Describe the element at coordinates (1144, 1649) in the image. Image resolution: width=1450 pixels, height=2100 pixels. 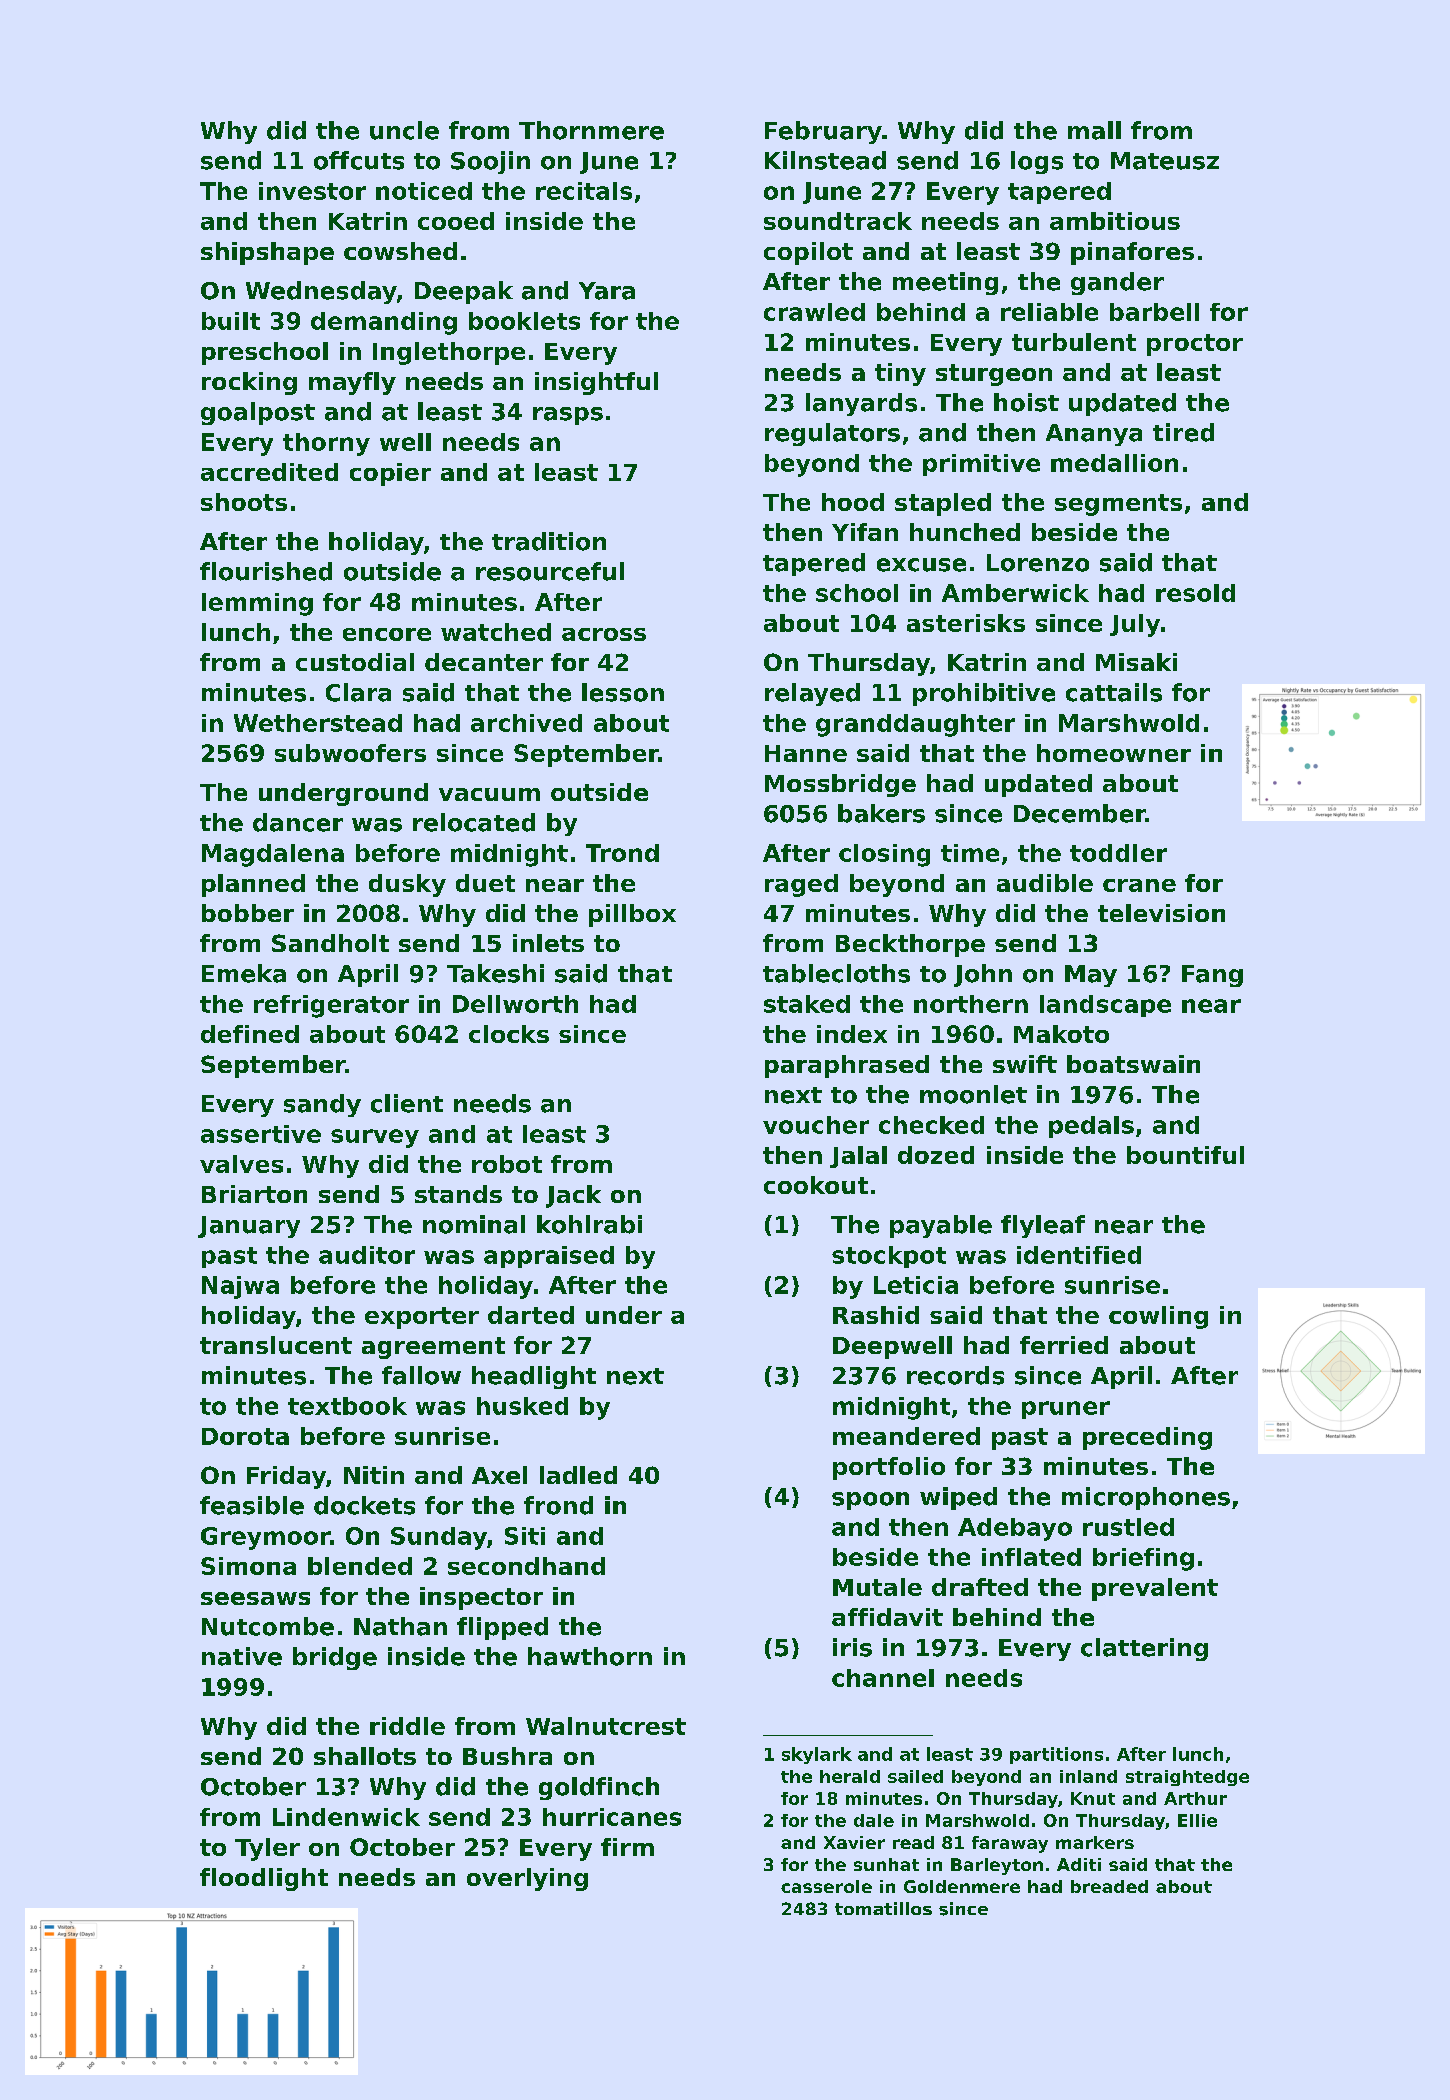
I see `clattering` at that location.
